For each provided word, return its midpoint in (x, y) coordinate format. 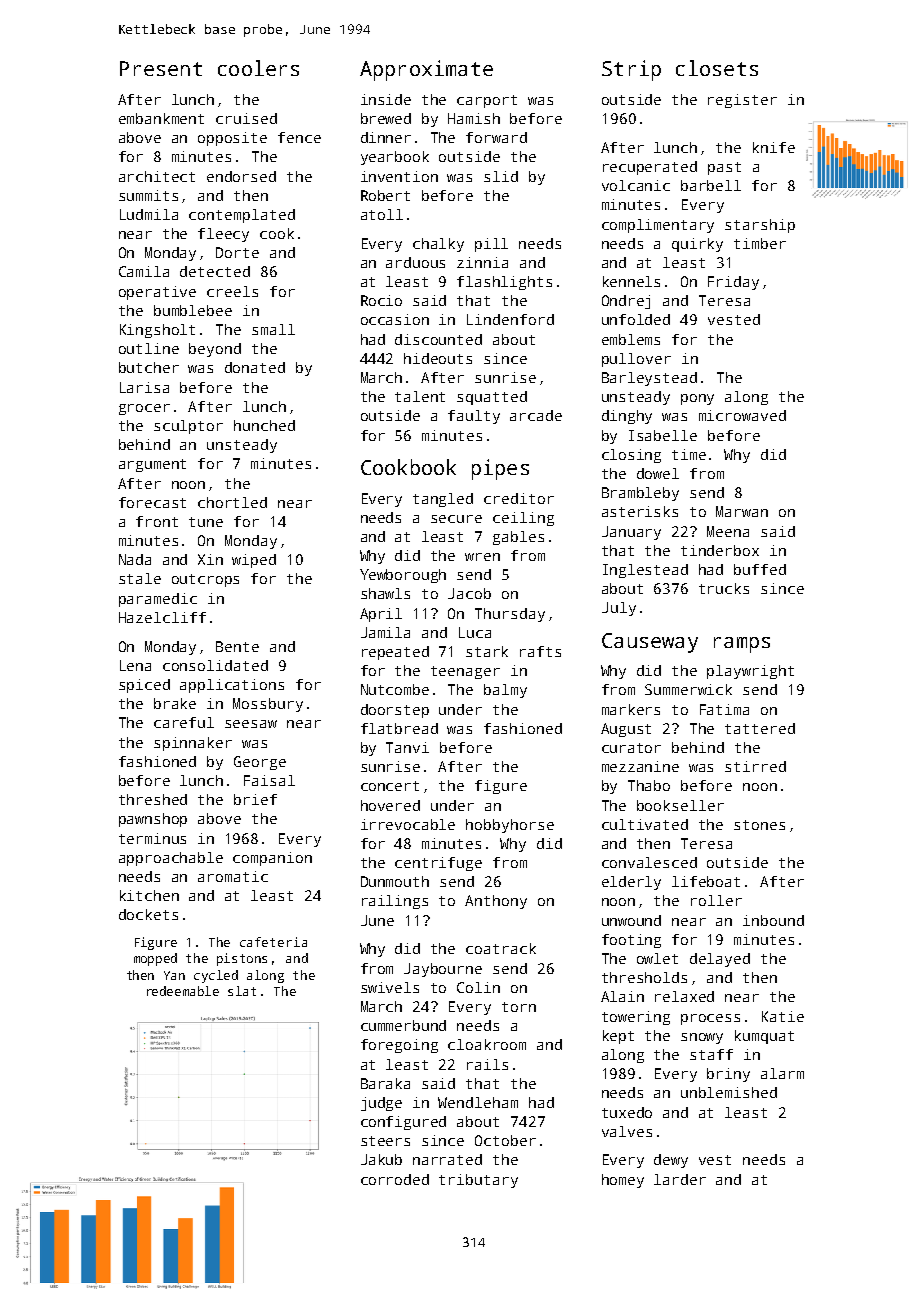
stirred (755, 766)
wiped (254, 561)
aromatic (233, 876)
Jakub (381, 1159)
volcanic (636, 185)
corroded (395, 1179)
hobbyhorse (510, 826)
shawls (385, 593)
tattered (760, 728)
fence (299, 137)
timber (760, 243)
